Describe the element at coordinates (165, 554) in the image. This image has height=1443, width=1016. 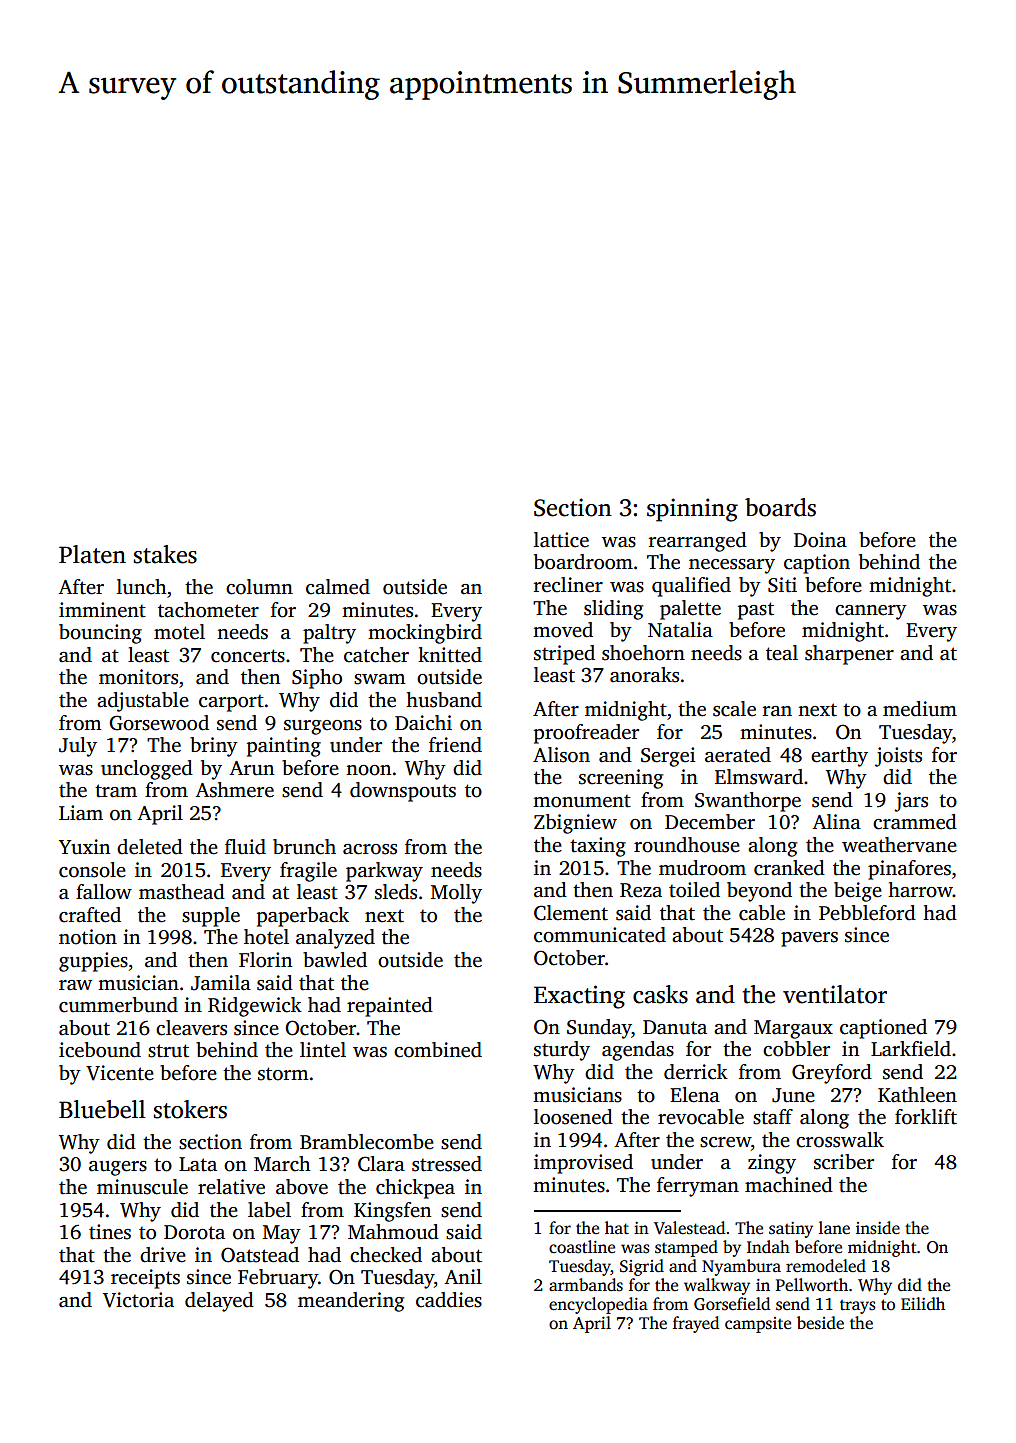
I see `stakes` at that location.
